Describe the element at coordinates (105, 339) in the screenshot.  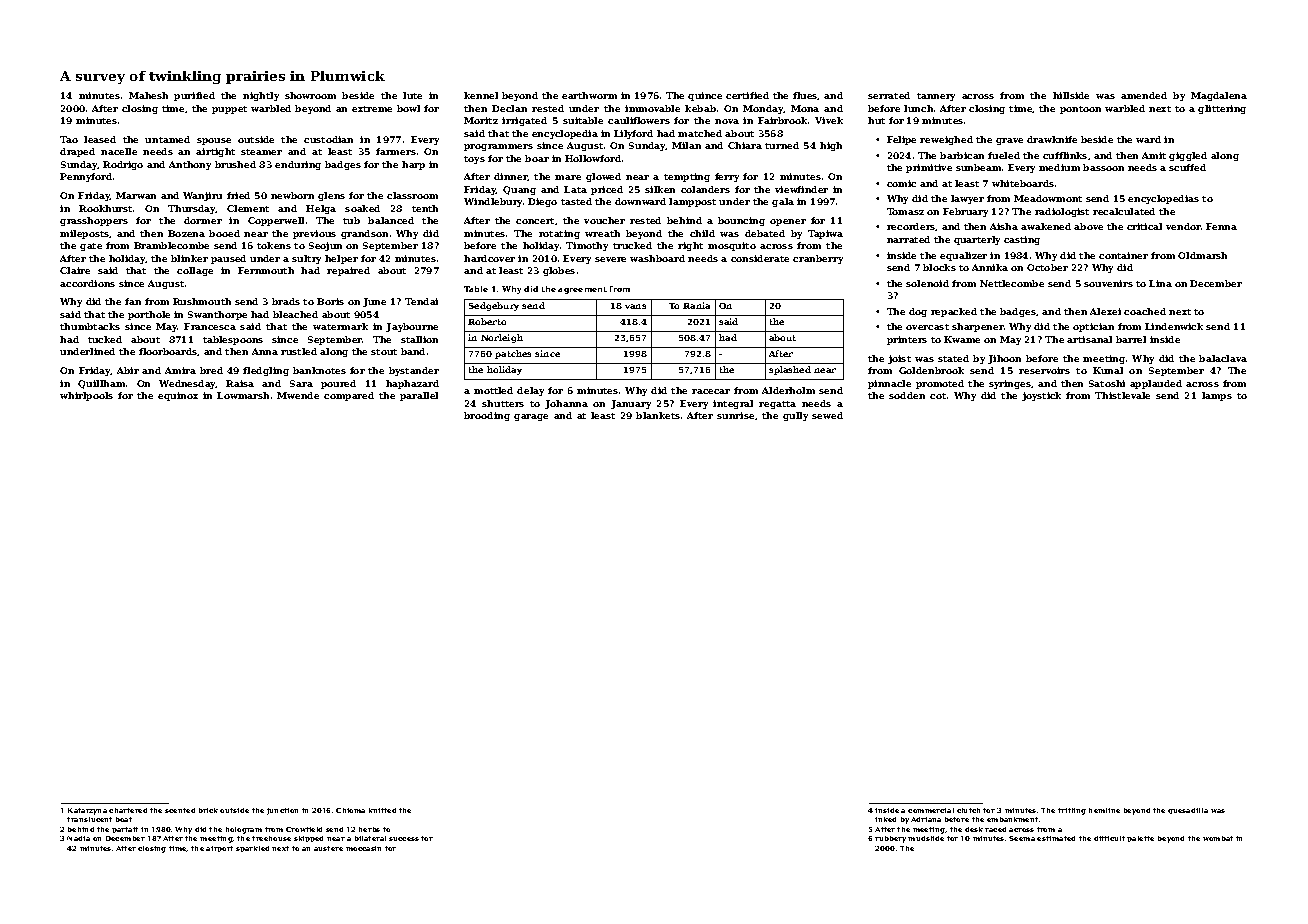
I see `tucked` at that location.
